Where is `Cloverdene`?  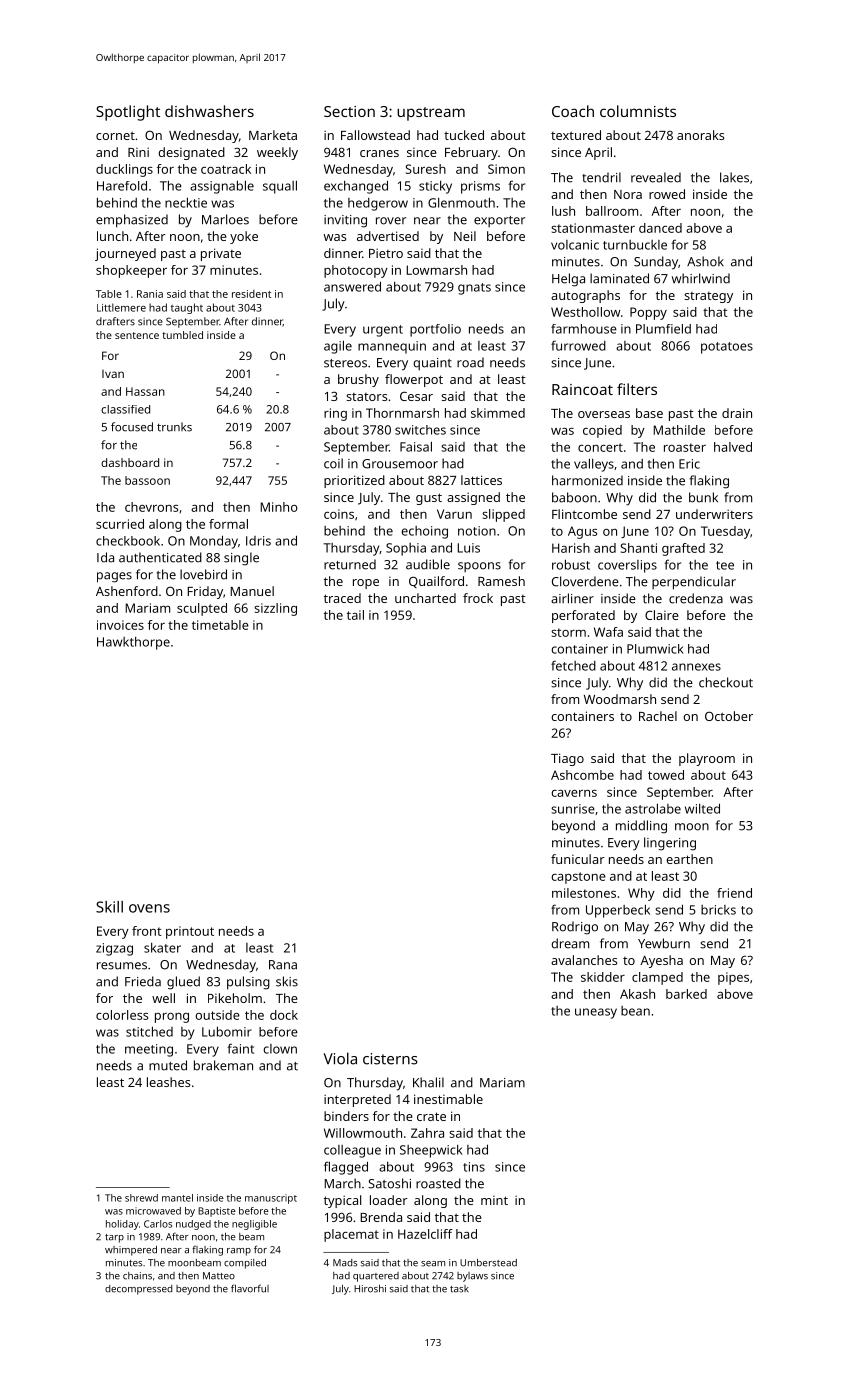 Cloverdene is located at coordinates (585, 581).
